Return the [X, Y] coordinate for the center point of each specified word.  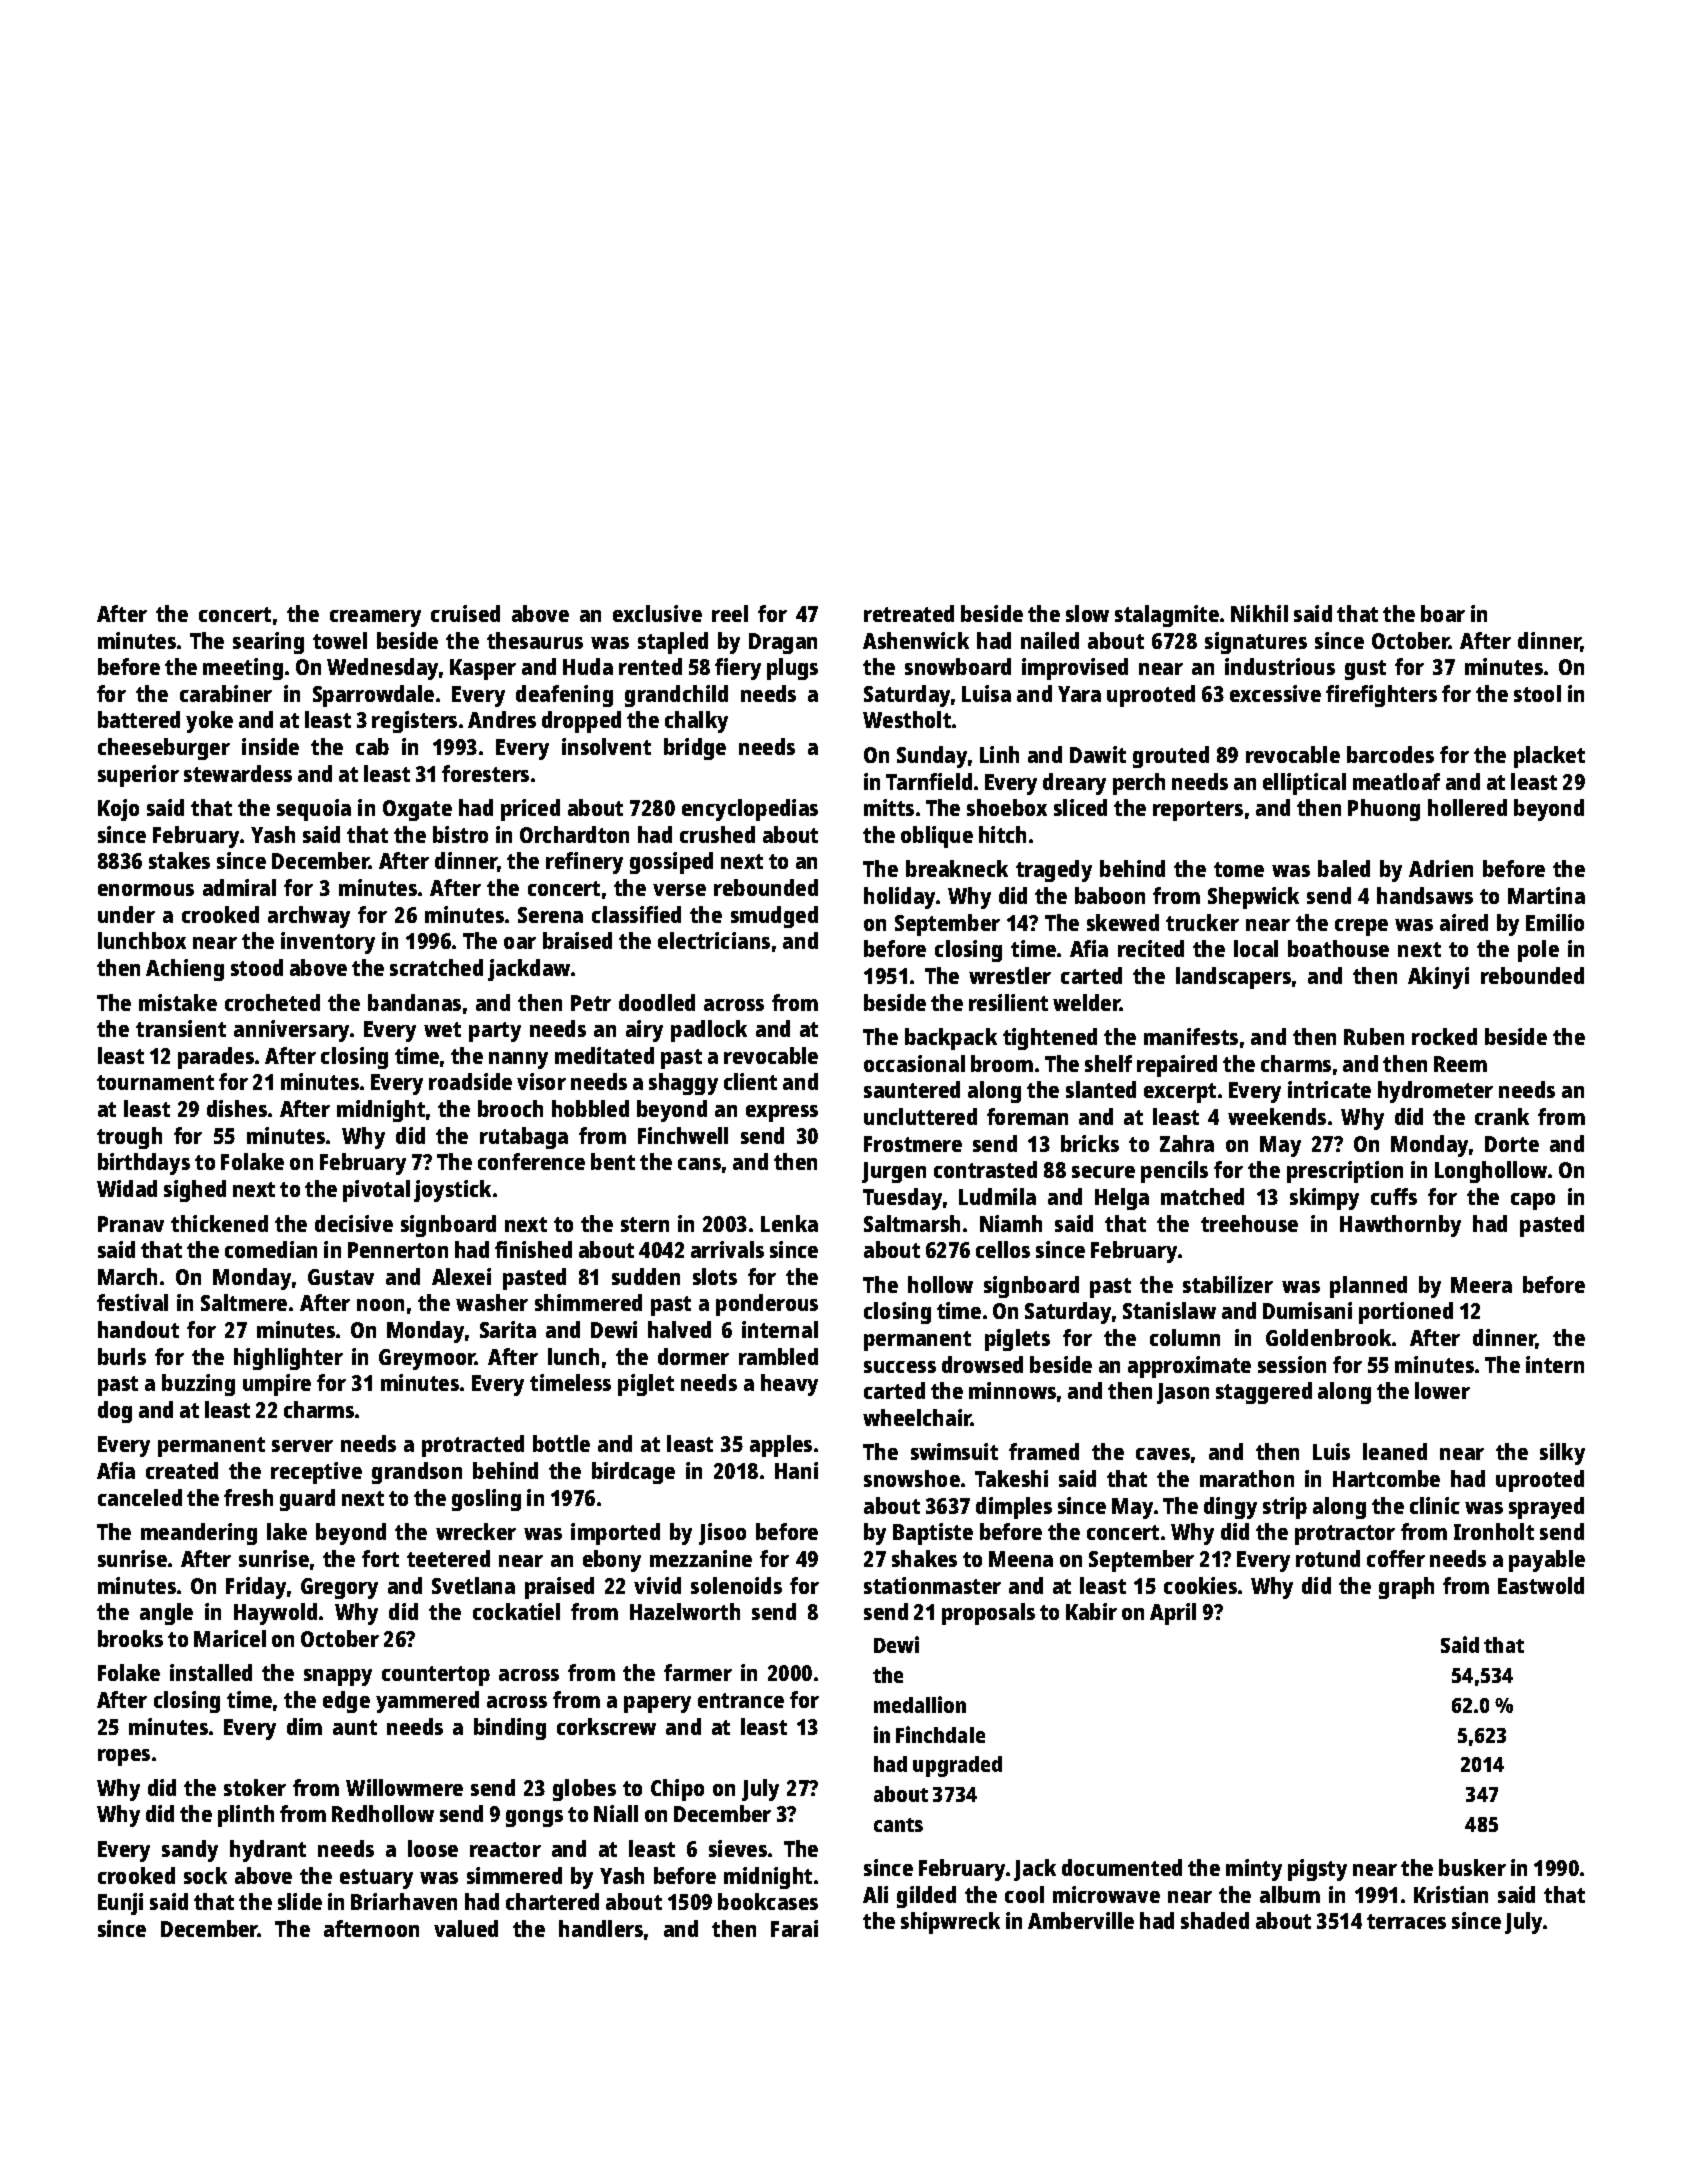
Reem [1460, 1064]
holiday [899, 898]
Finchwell [683, 1135]
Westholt [907, 719]
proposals [988, 1614]
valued [466, 1928]
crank [1502, 1116]
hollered [1467, 807]
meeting [243, 669]
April [1173, 1614]
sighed [195, 1191]
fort [380, 1558]
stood [257, 967]
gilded [926, 1897]
